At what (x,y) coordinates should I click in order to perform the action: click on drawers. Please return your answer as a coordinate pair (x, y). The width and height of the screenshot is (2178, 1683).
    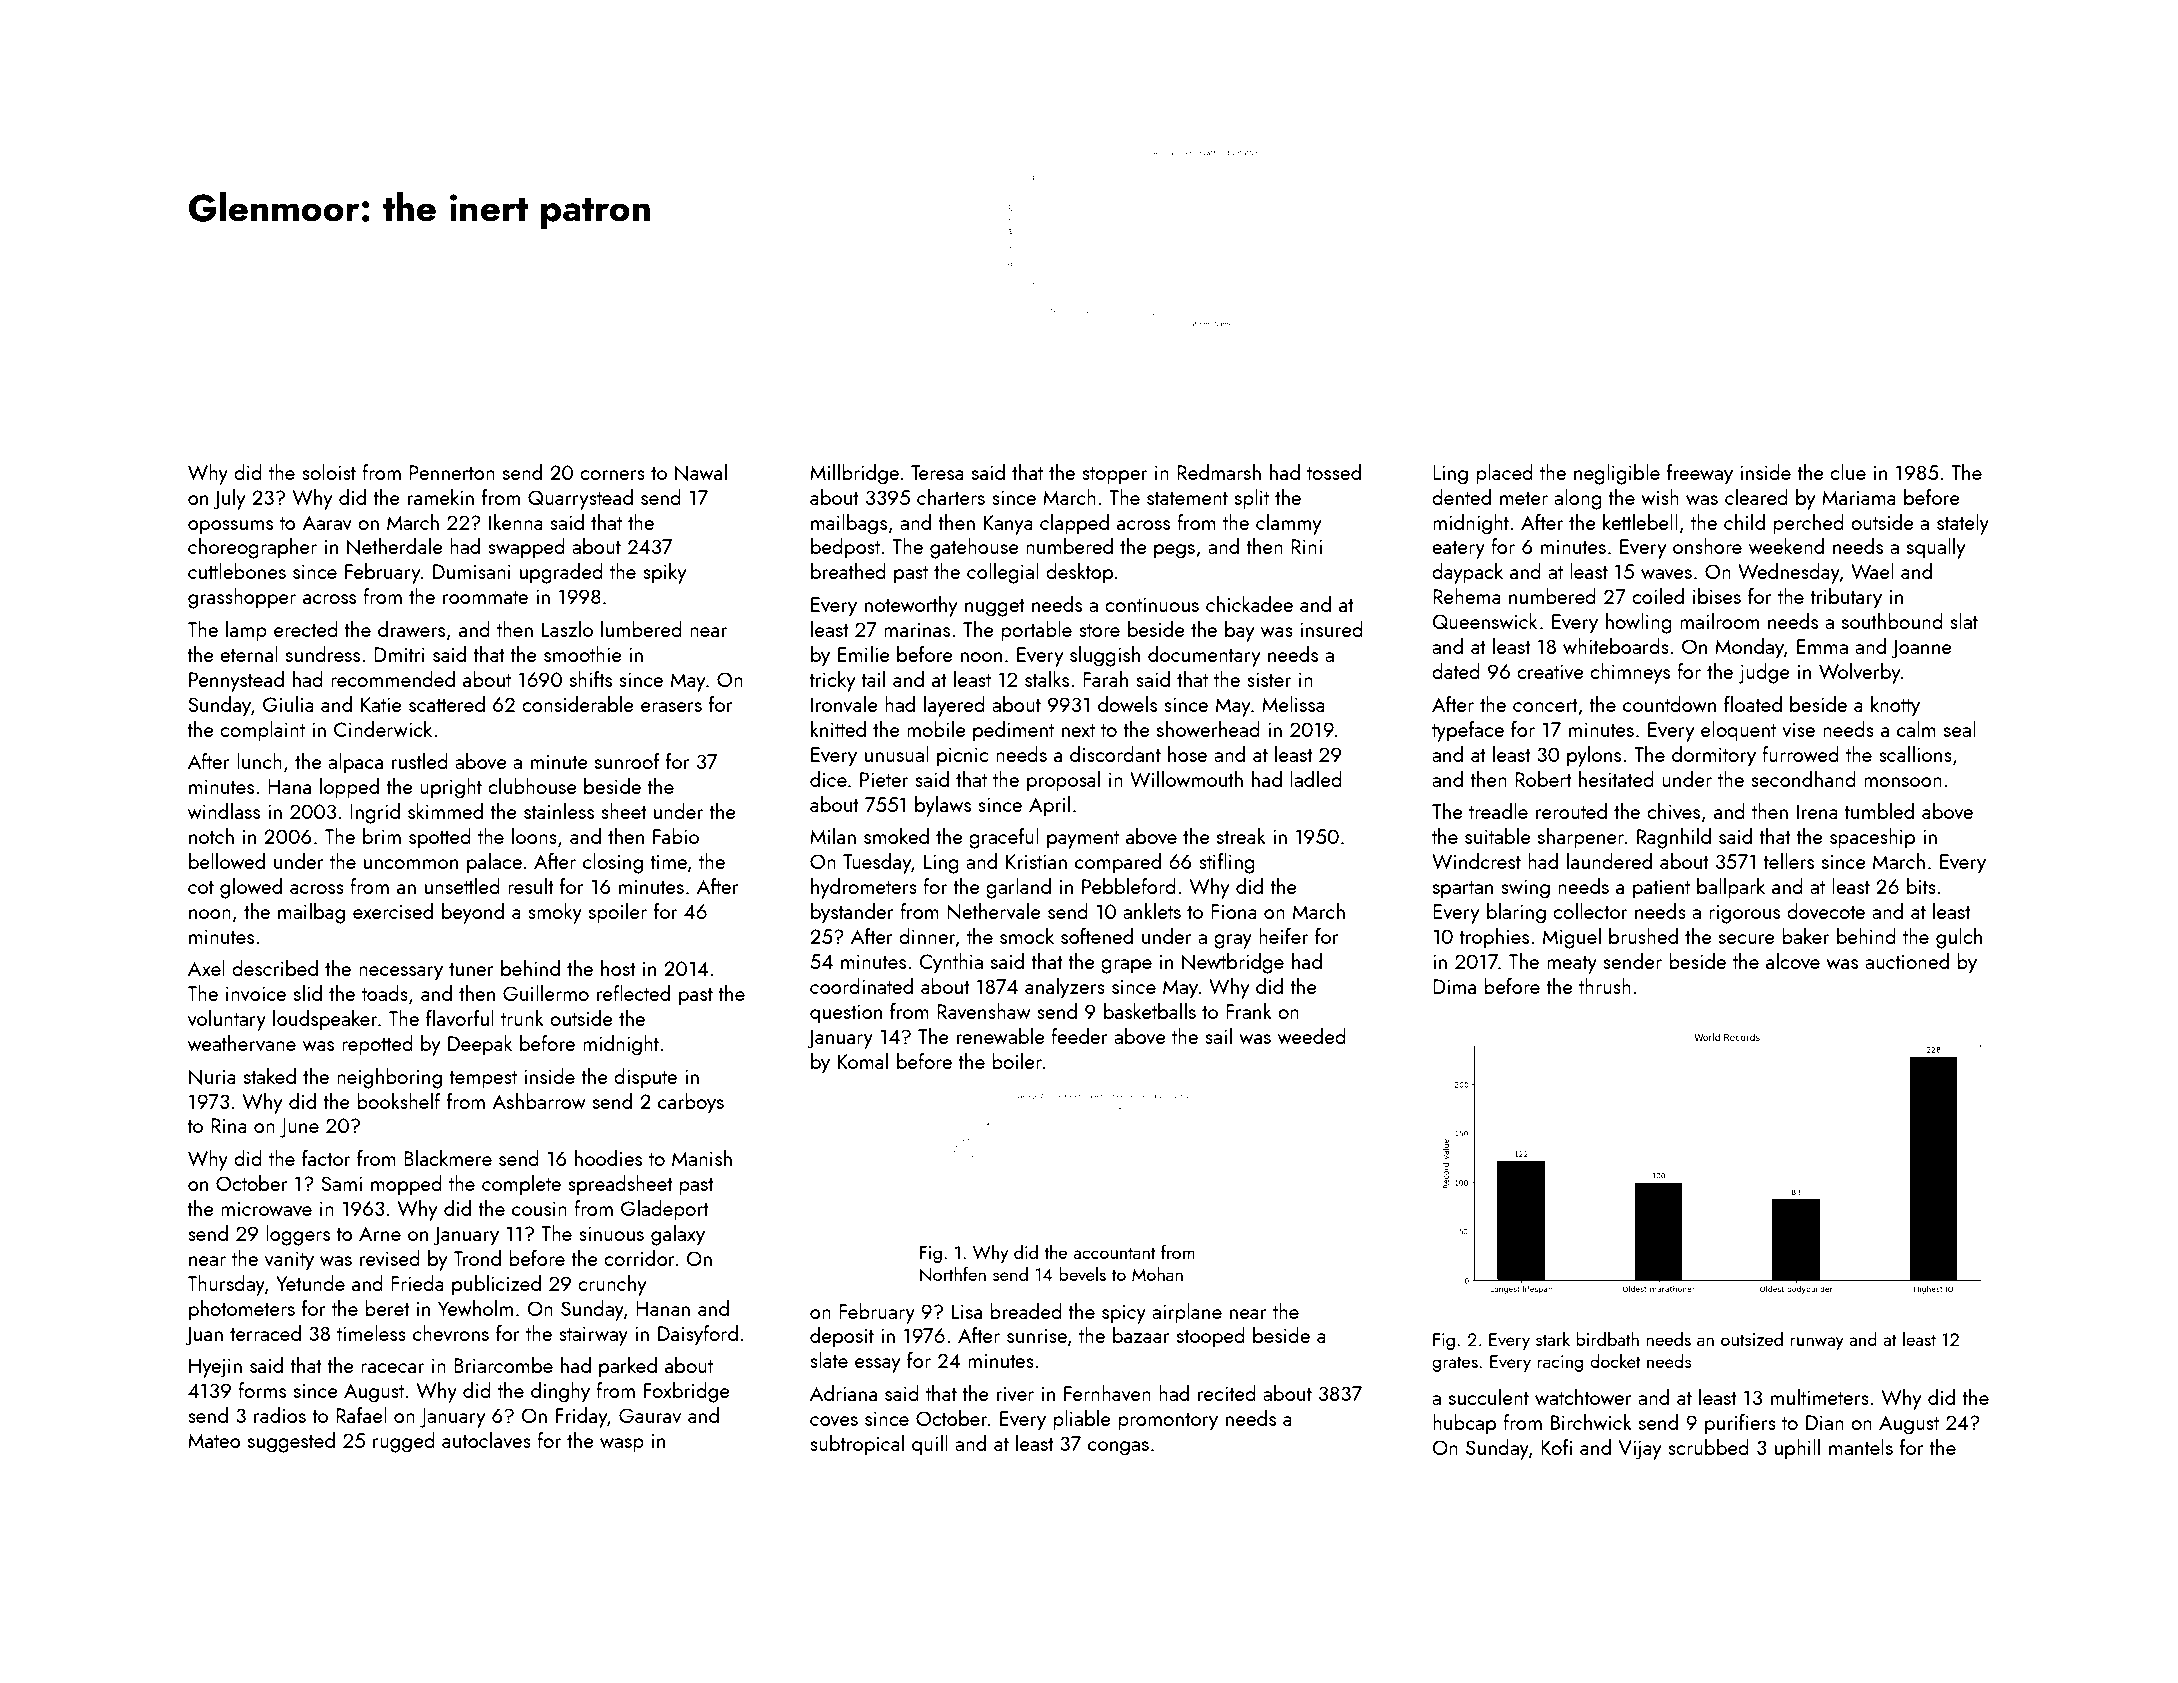
    Looking at the image, I should click on (411, 629).
